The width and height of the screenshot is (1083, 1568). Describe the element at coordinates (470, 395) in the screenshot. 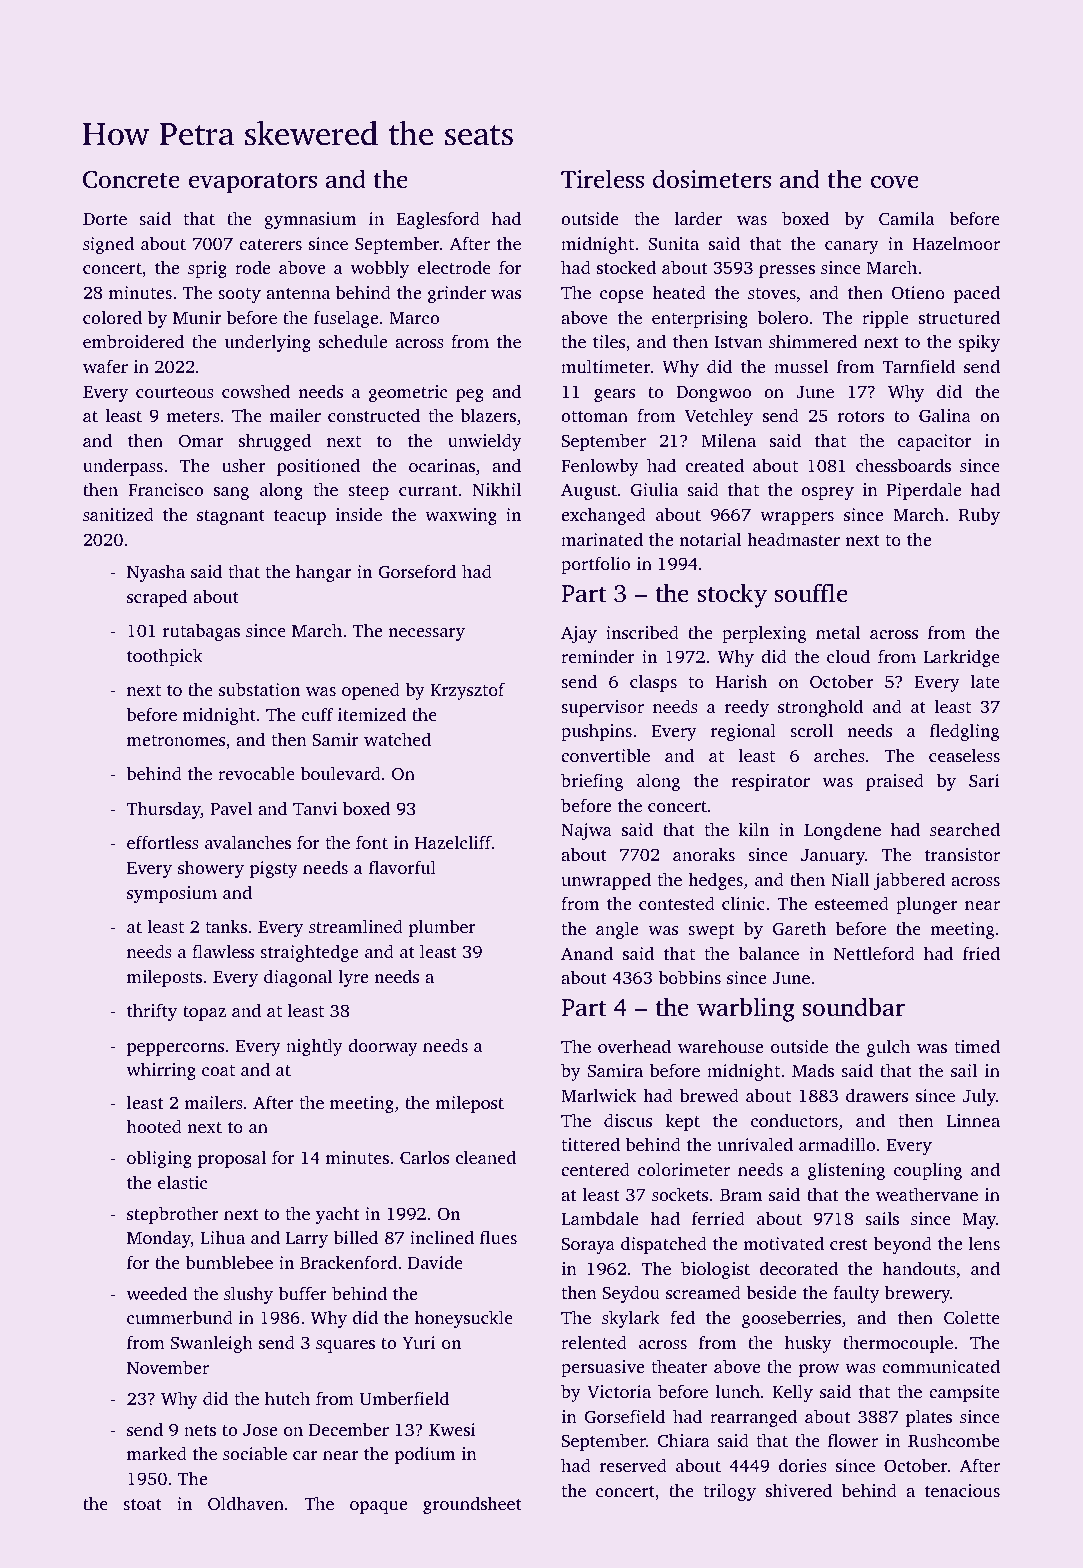

I see `peg` at that location.
